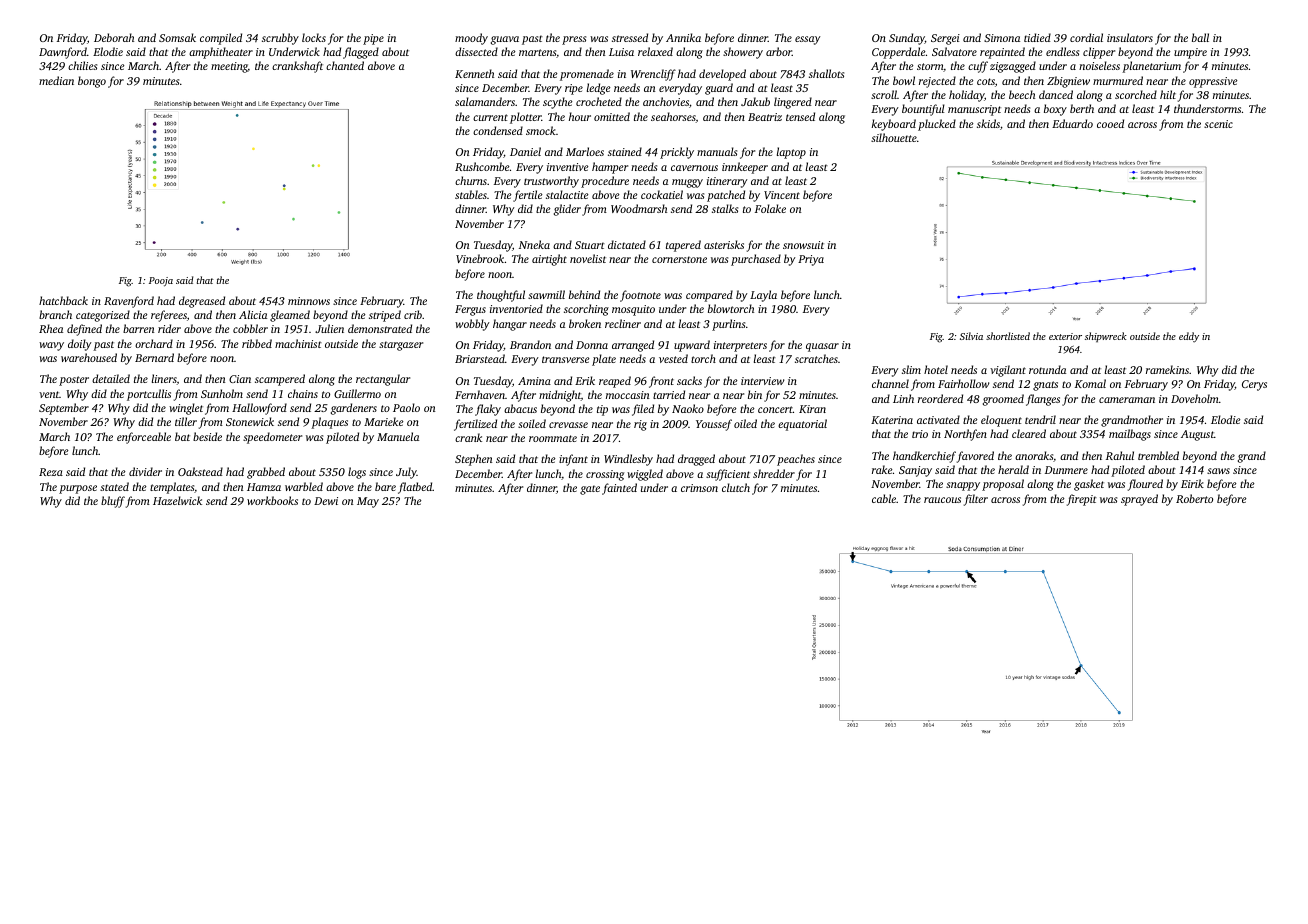  What do you see at coordinates (770, 208) in the screenshot?
I see `Folake` at bounding box center [770, 208].
